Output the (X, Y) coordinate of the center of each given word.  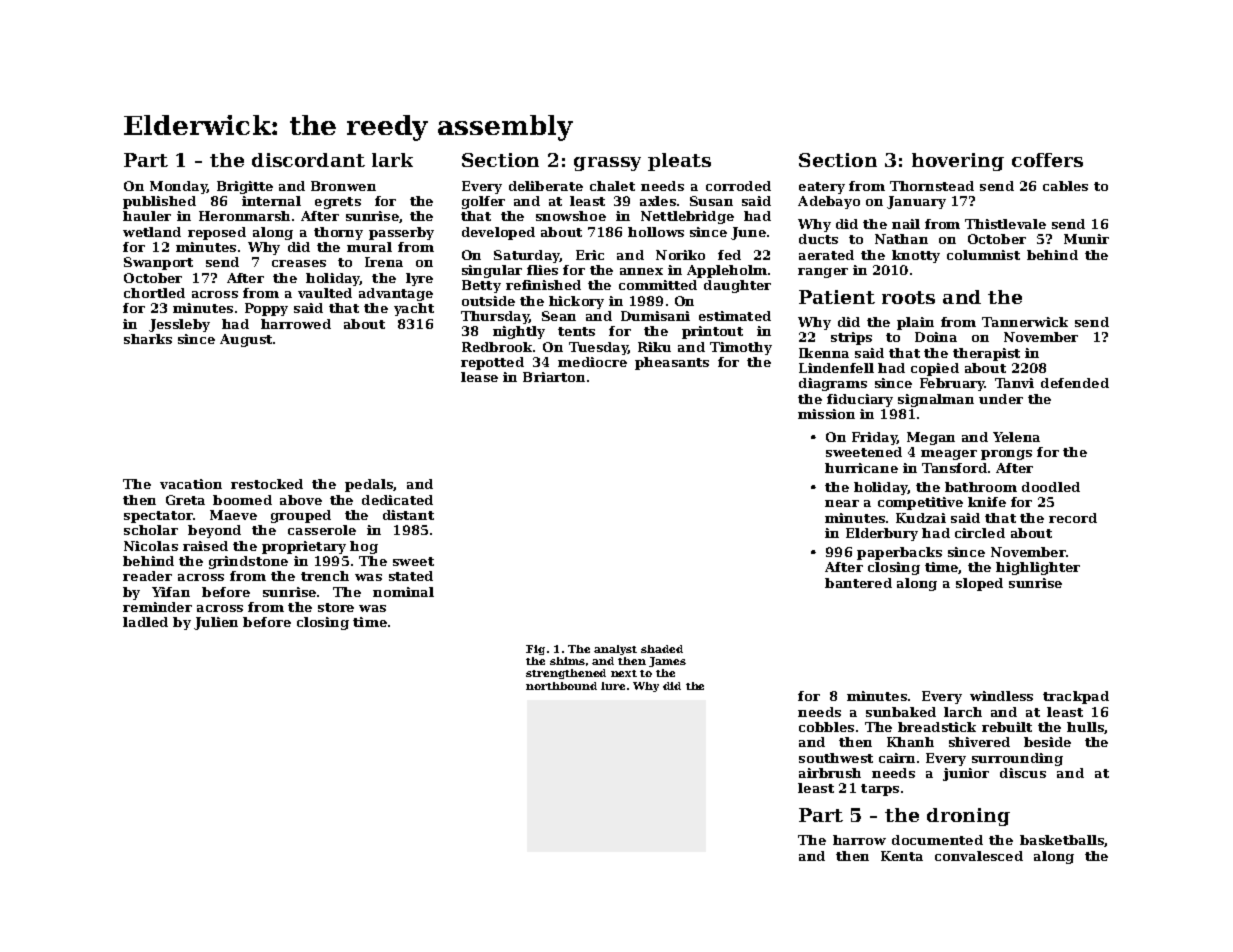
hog (364, 547)
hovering (958, 162)
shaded (662, 649)
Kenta (902, 856)
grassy (607, 164)
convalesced (979, 856)
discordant (308, 160)
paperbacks (899, 553)
